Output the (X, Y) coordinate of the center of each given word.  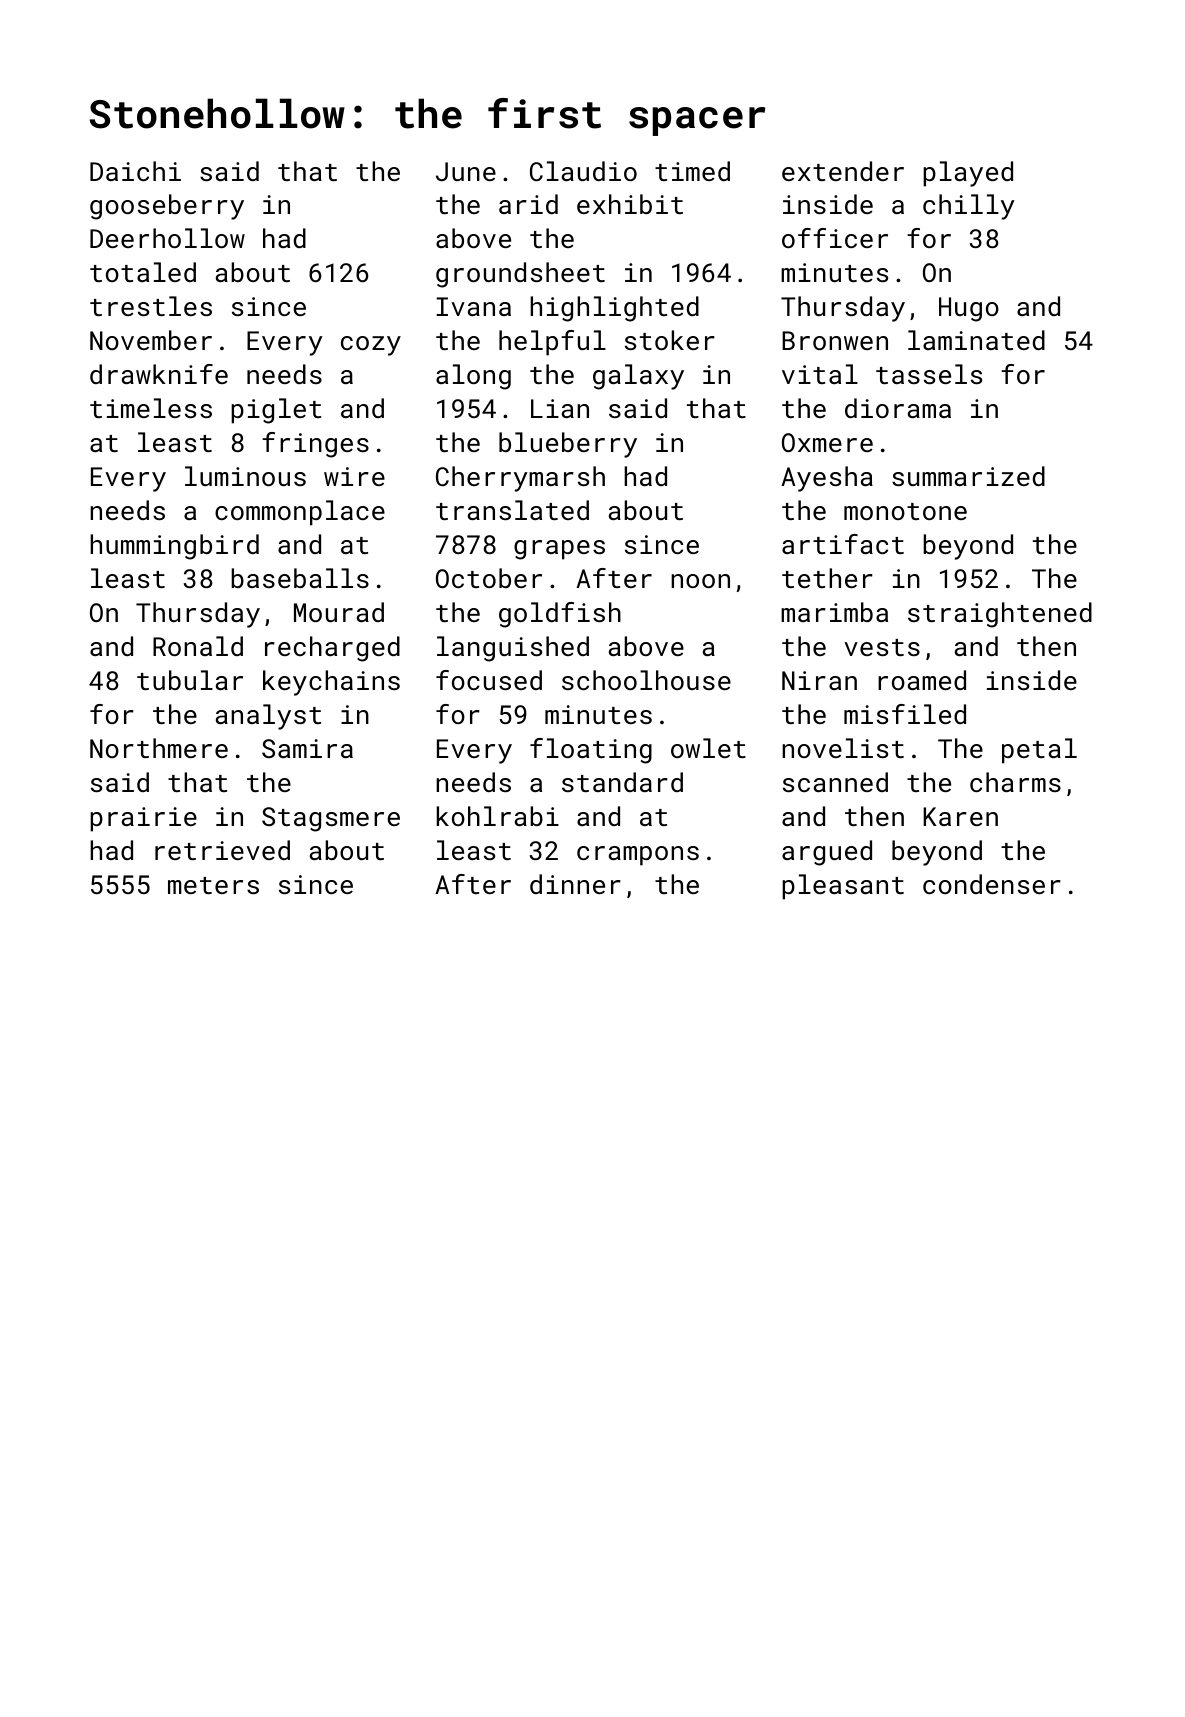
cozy (371, 346)
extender (843, 171)
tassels (929, 374)
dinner (575, 884)
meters (213, 885)
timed (692, 171)
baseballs (300, 578)
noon (700, 581)
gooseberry (167, 207)
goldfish (560, 615)
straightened (1000, 615)
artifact (843, 544)
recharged (332, 649)
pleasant (843, 887)
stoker (670, 340)
